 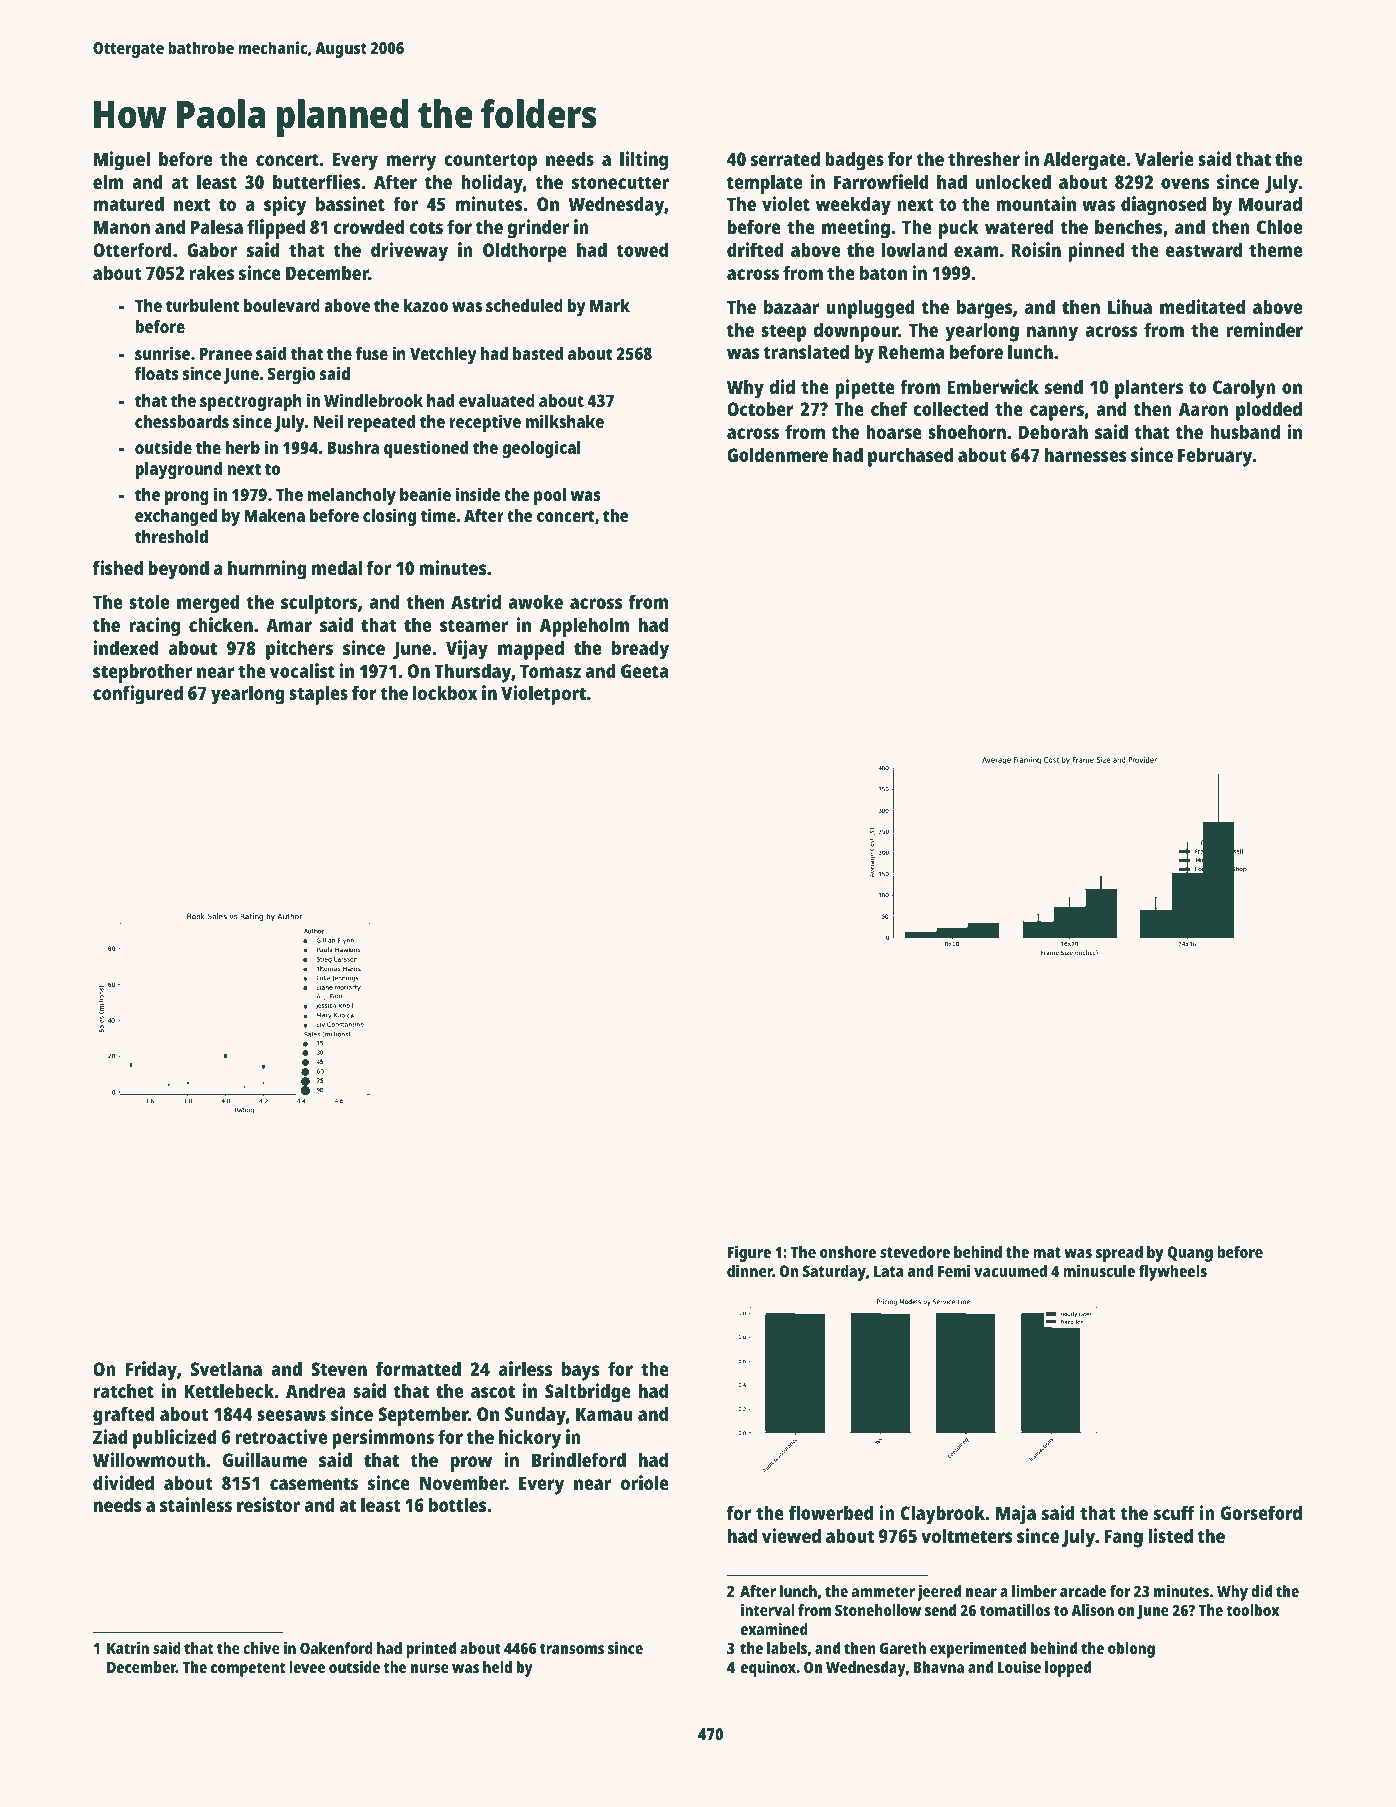 I want to click on Gorseford, so click(x=1261, y=1512).
